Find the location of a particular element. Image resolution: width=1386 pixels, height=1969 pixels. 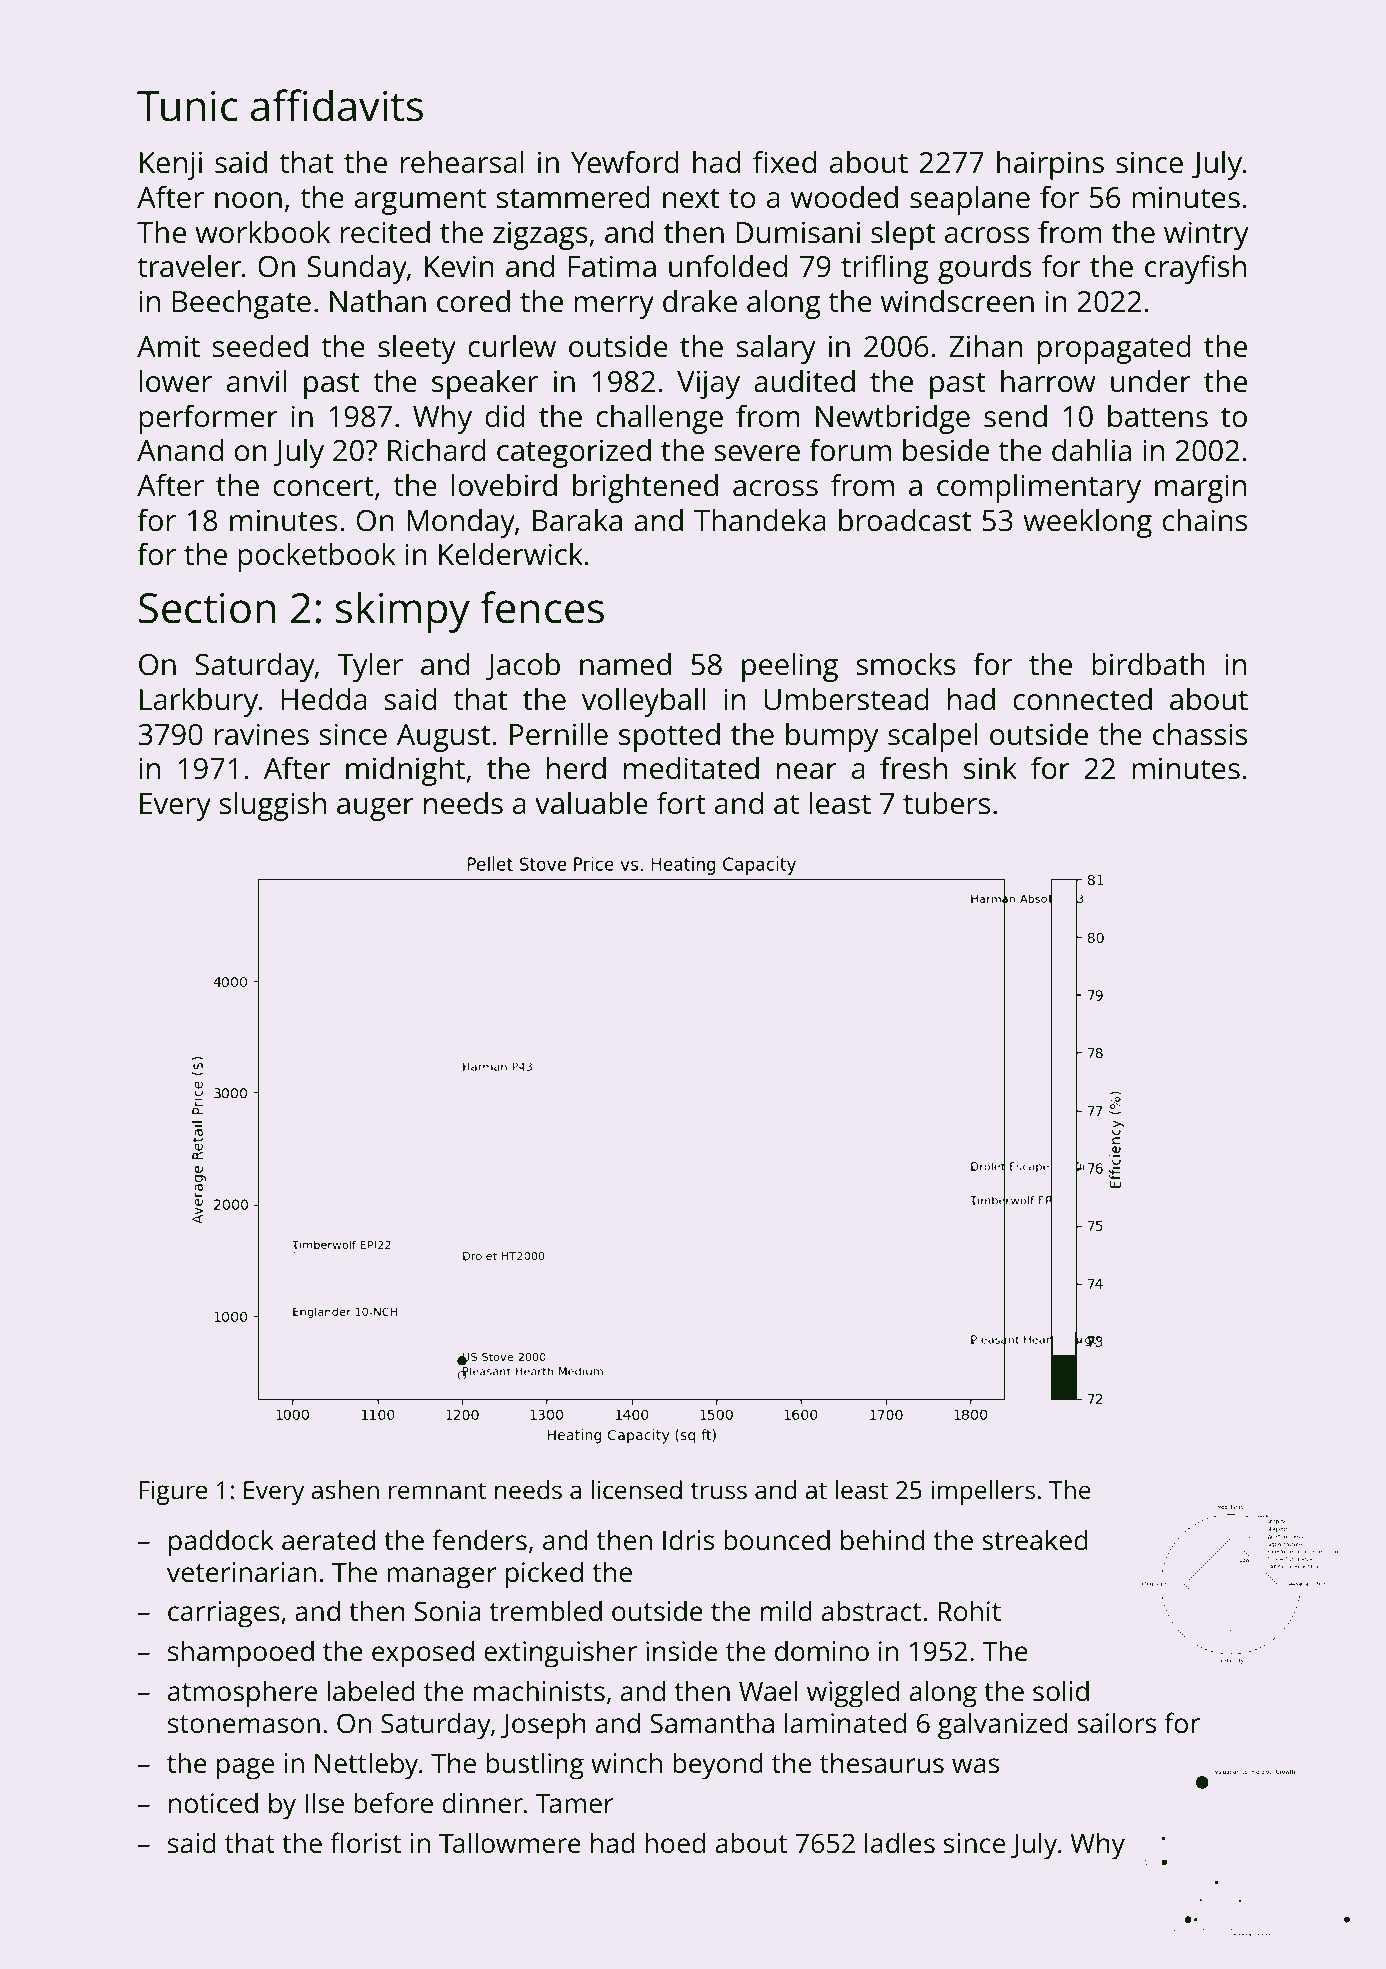

connected is located at coordinates (1082, 699).
